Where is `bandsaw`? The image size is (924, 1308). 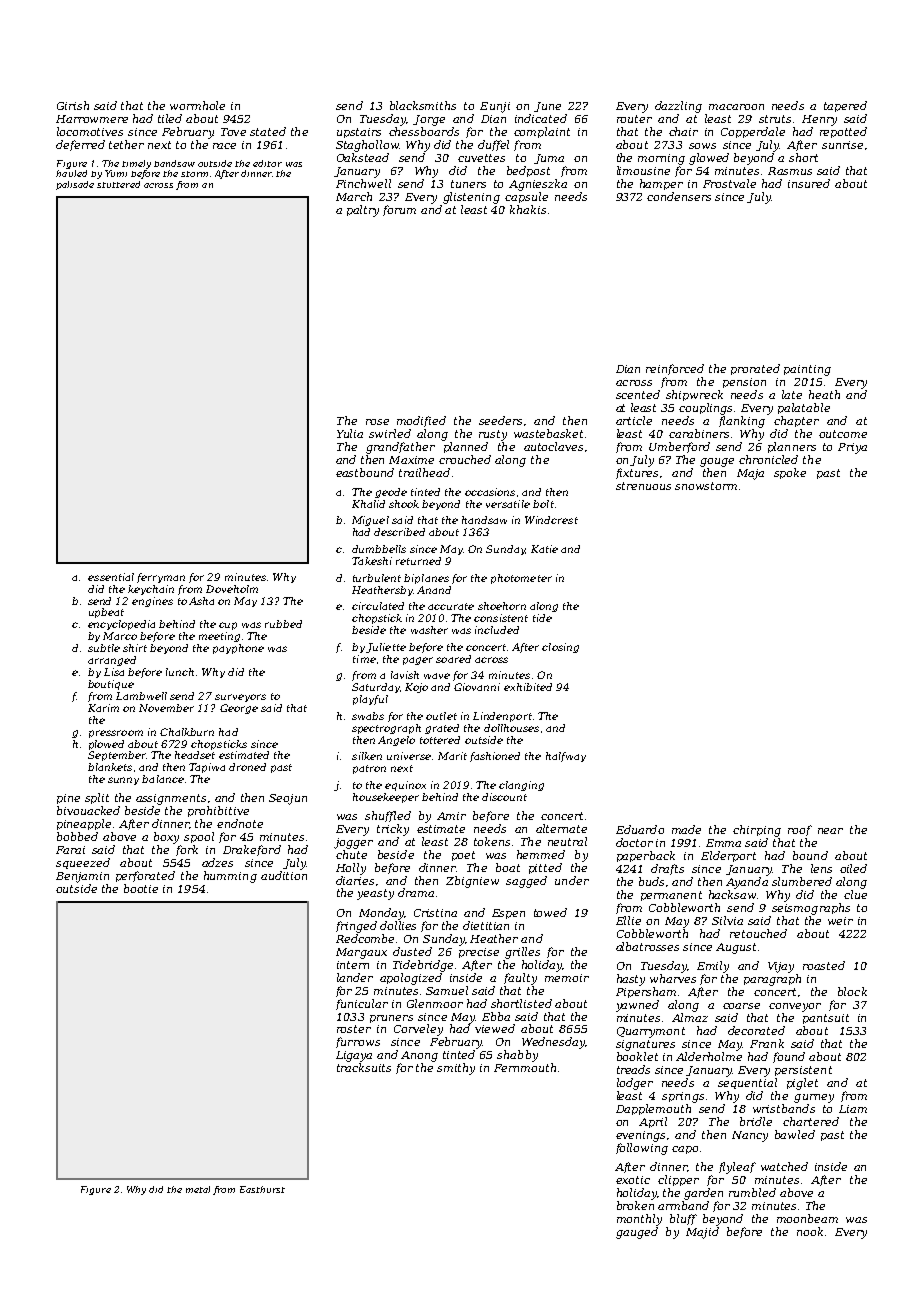 bandsaw is located at coordinates (174, 163).
